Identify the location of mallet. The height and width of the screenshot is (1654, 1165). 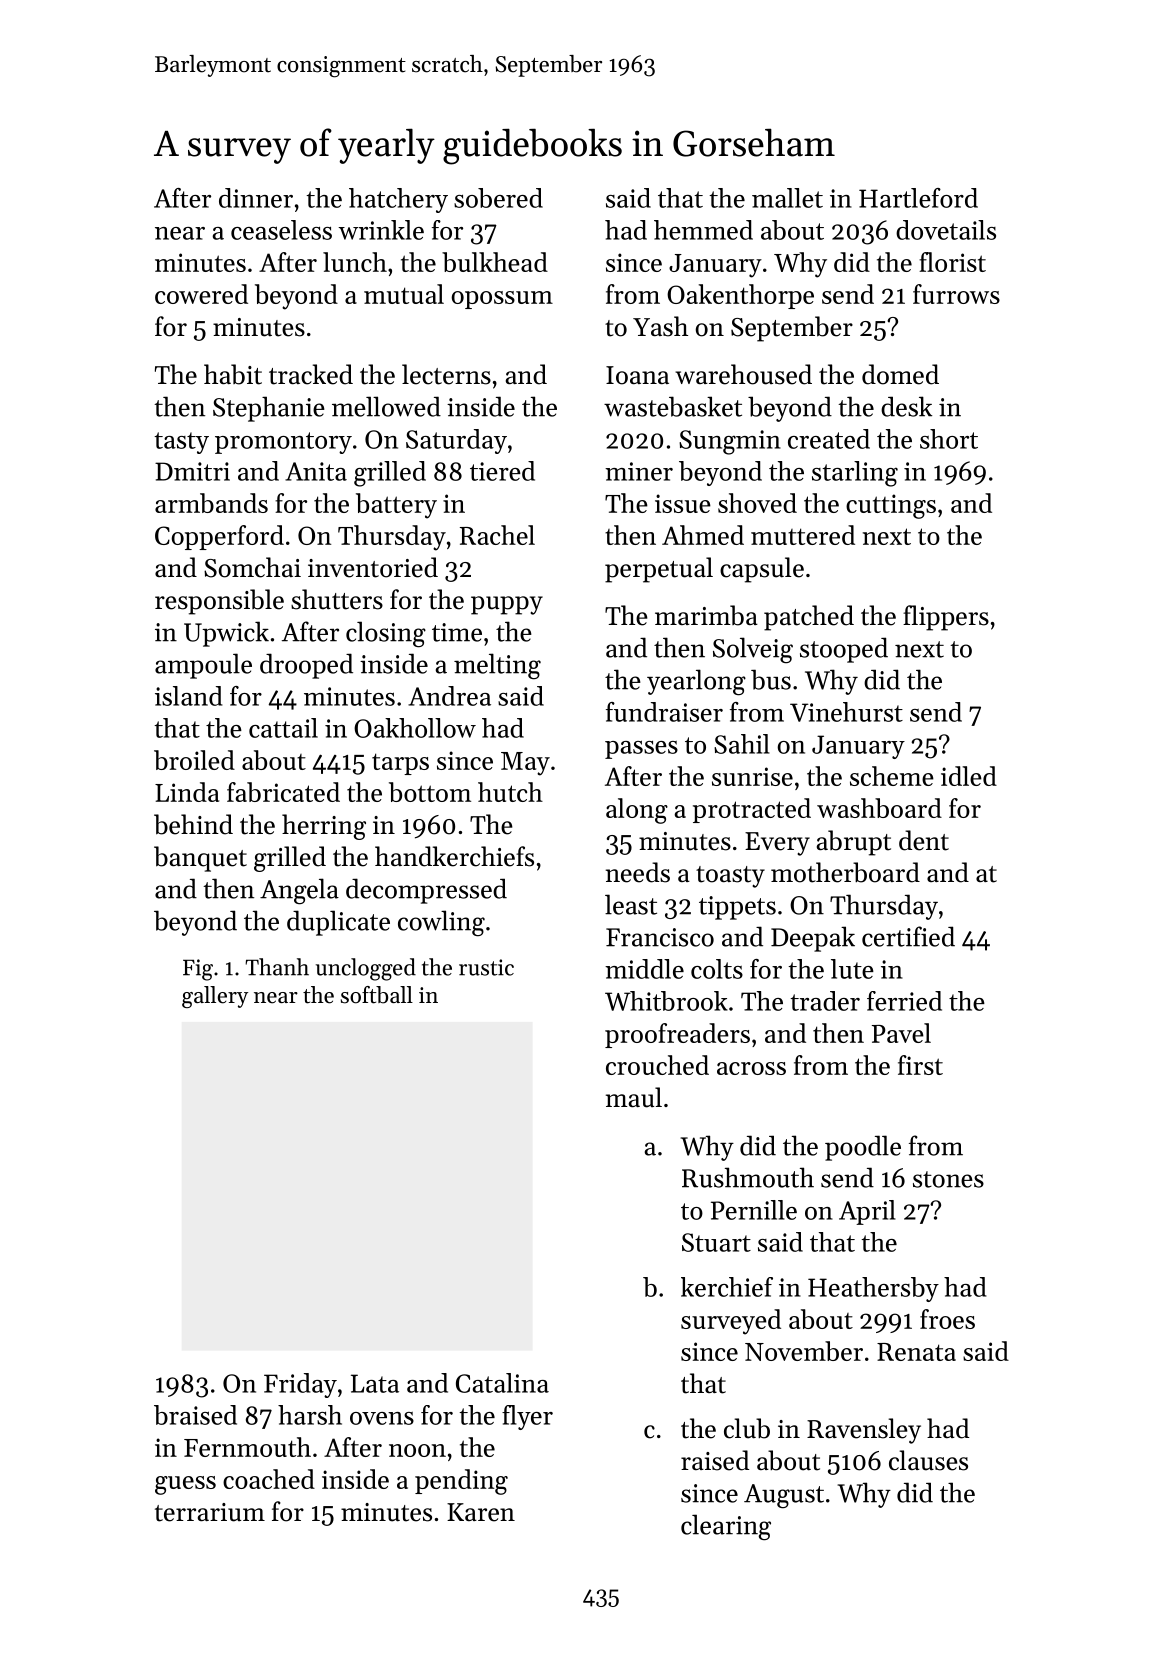
(787, 198).
